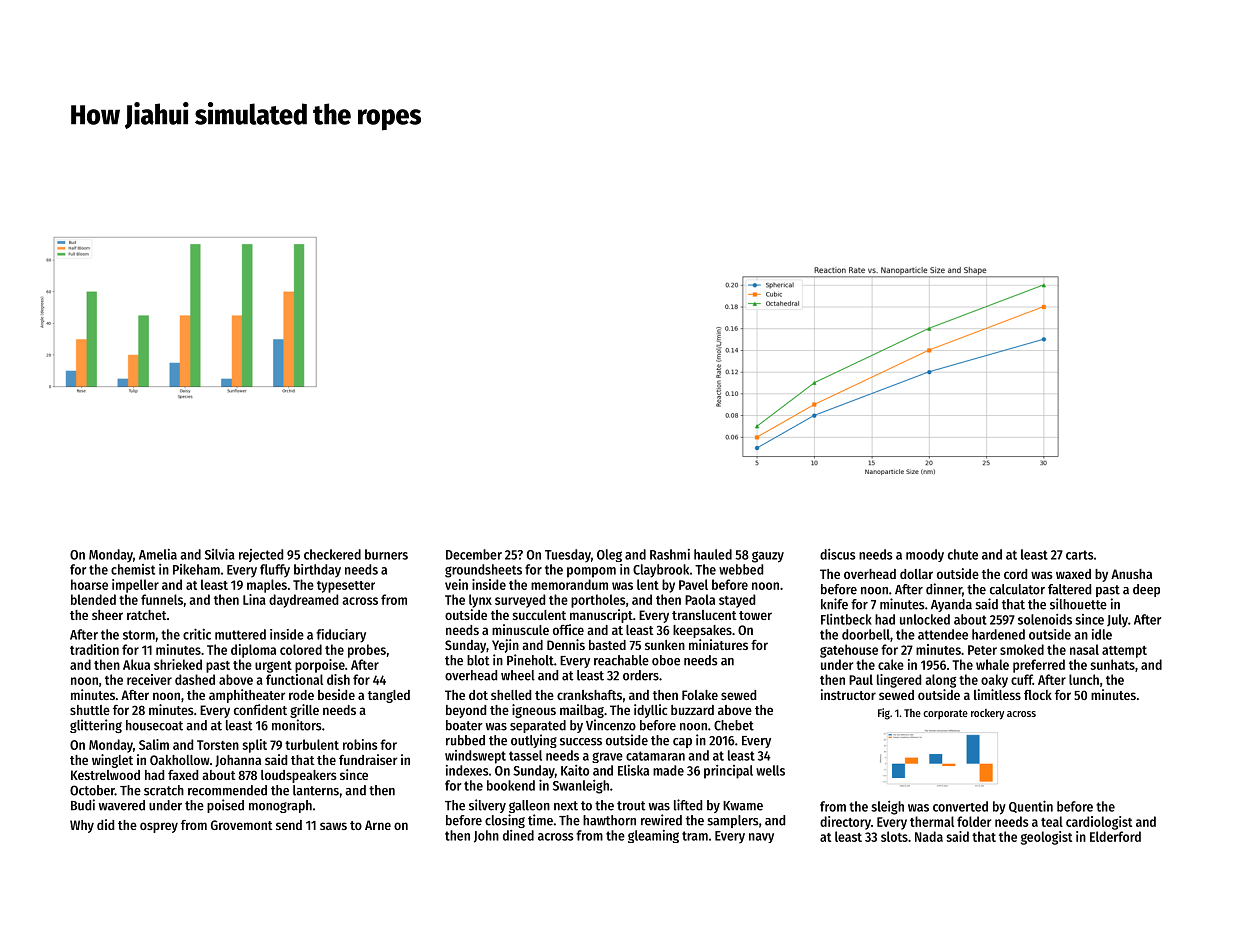  I want to click on waxed, so click(1073, 574).
